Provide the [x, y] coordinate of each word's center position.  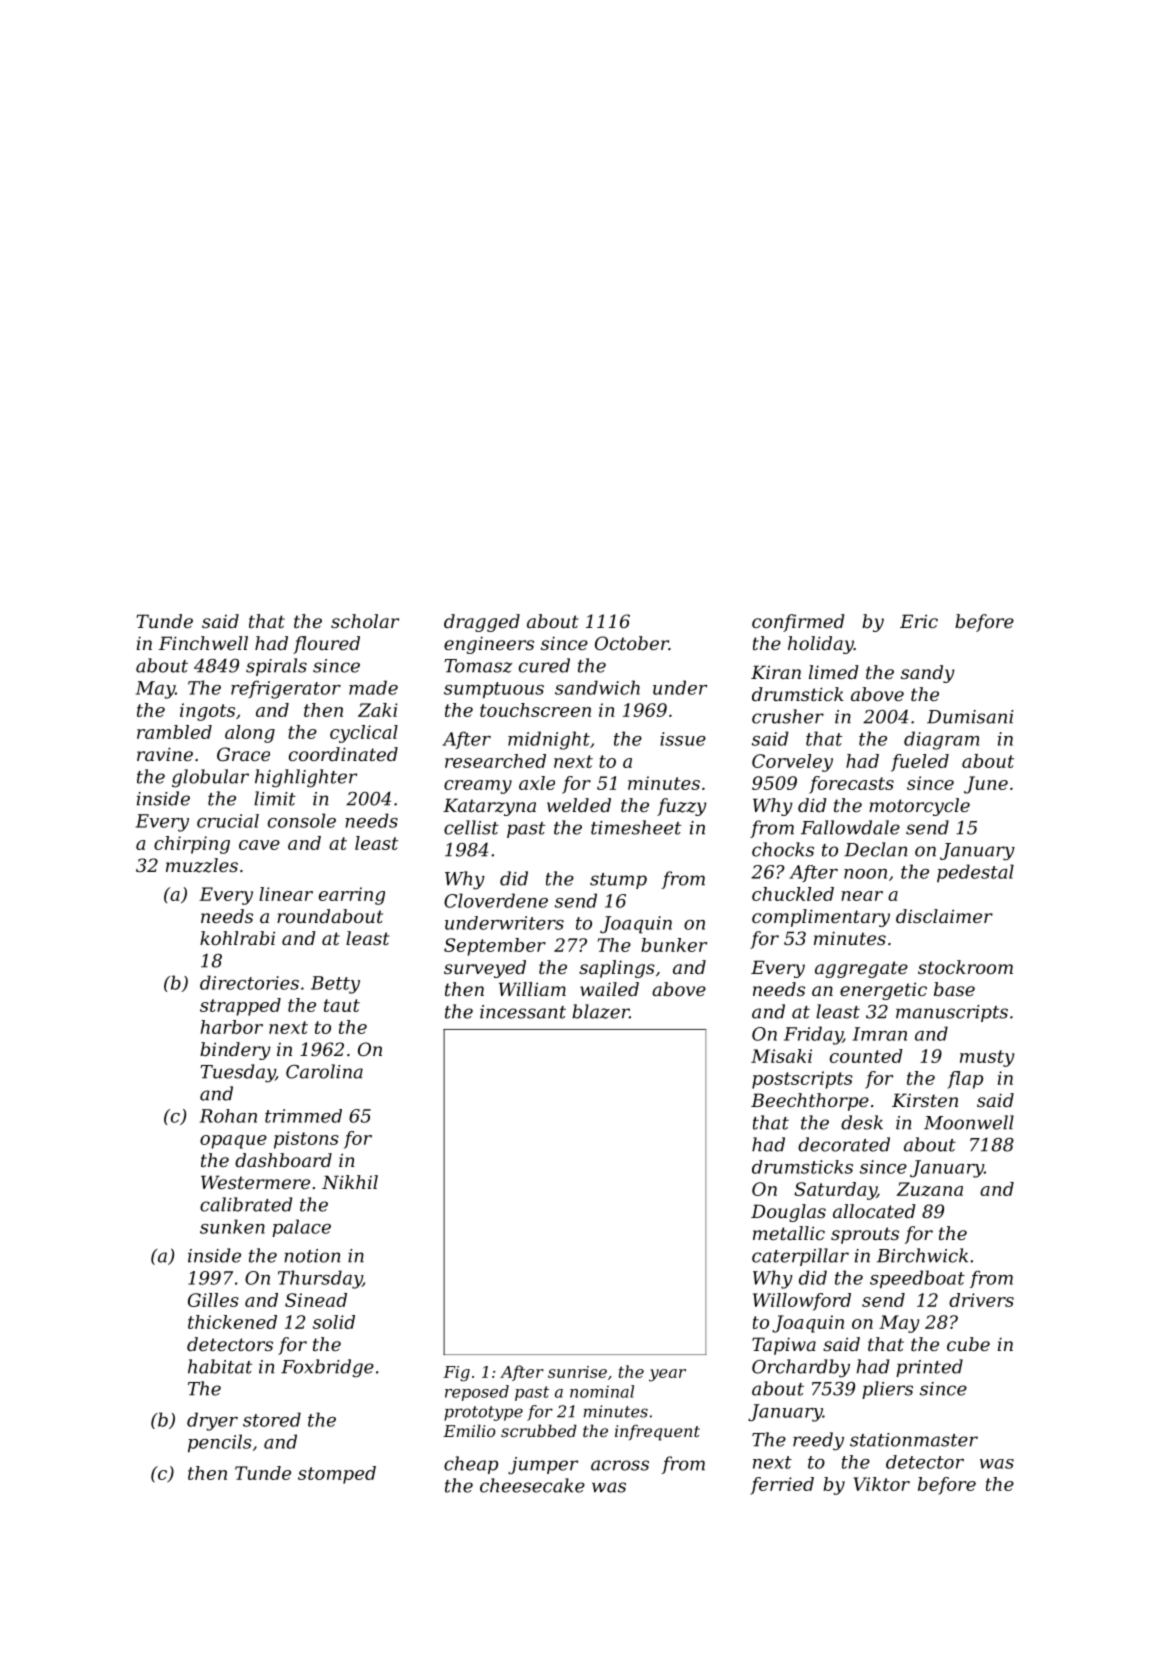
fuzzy [682, 807]
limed [834, 672]
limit [275, 798]
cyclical [364, 734]
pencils [220, 1443]
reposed [477, 1393]
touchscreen [535, 710]
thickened [232, 1322]
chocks [783, 849]
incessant [523, 1012]
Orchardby [801, 1368]
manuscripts [952, 1013]
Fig [456, 1374]
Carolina [324, 1071]
